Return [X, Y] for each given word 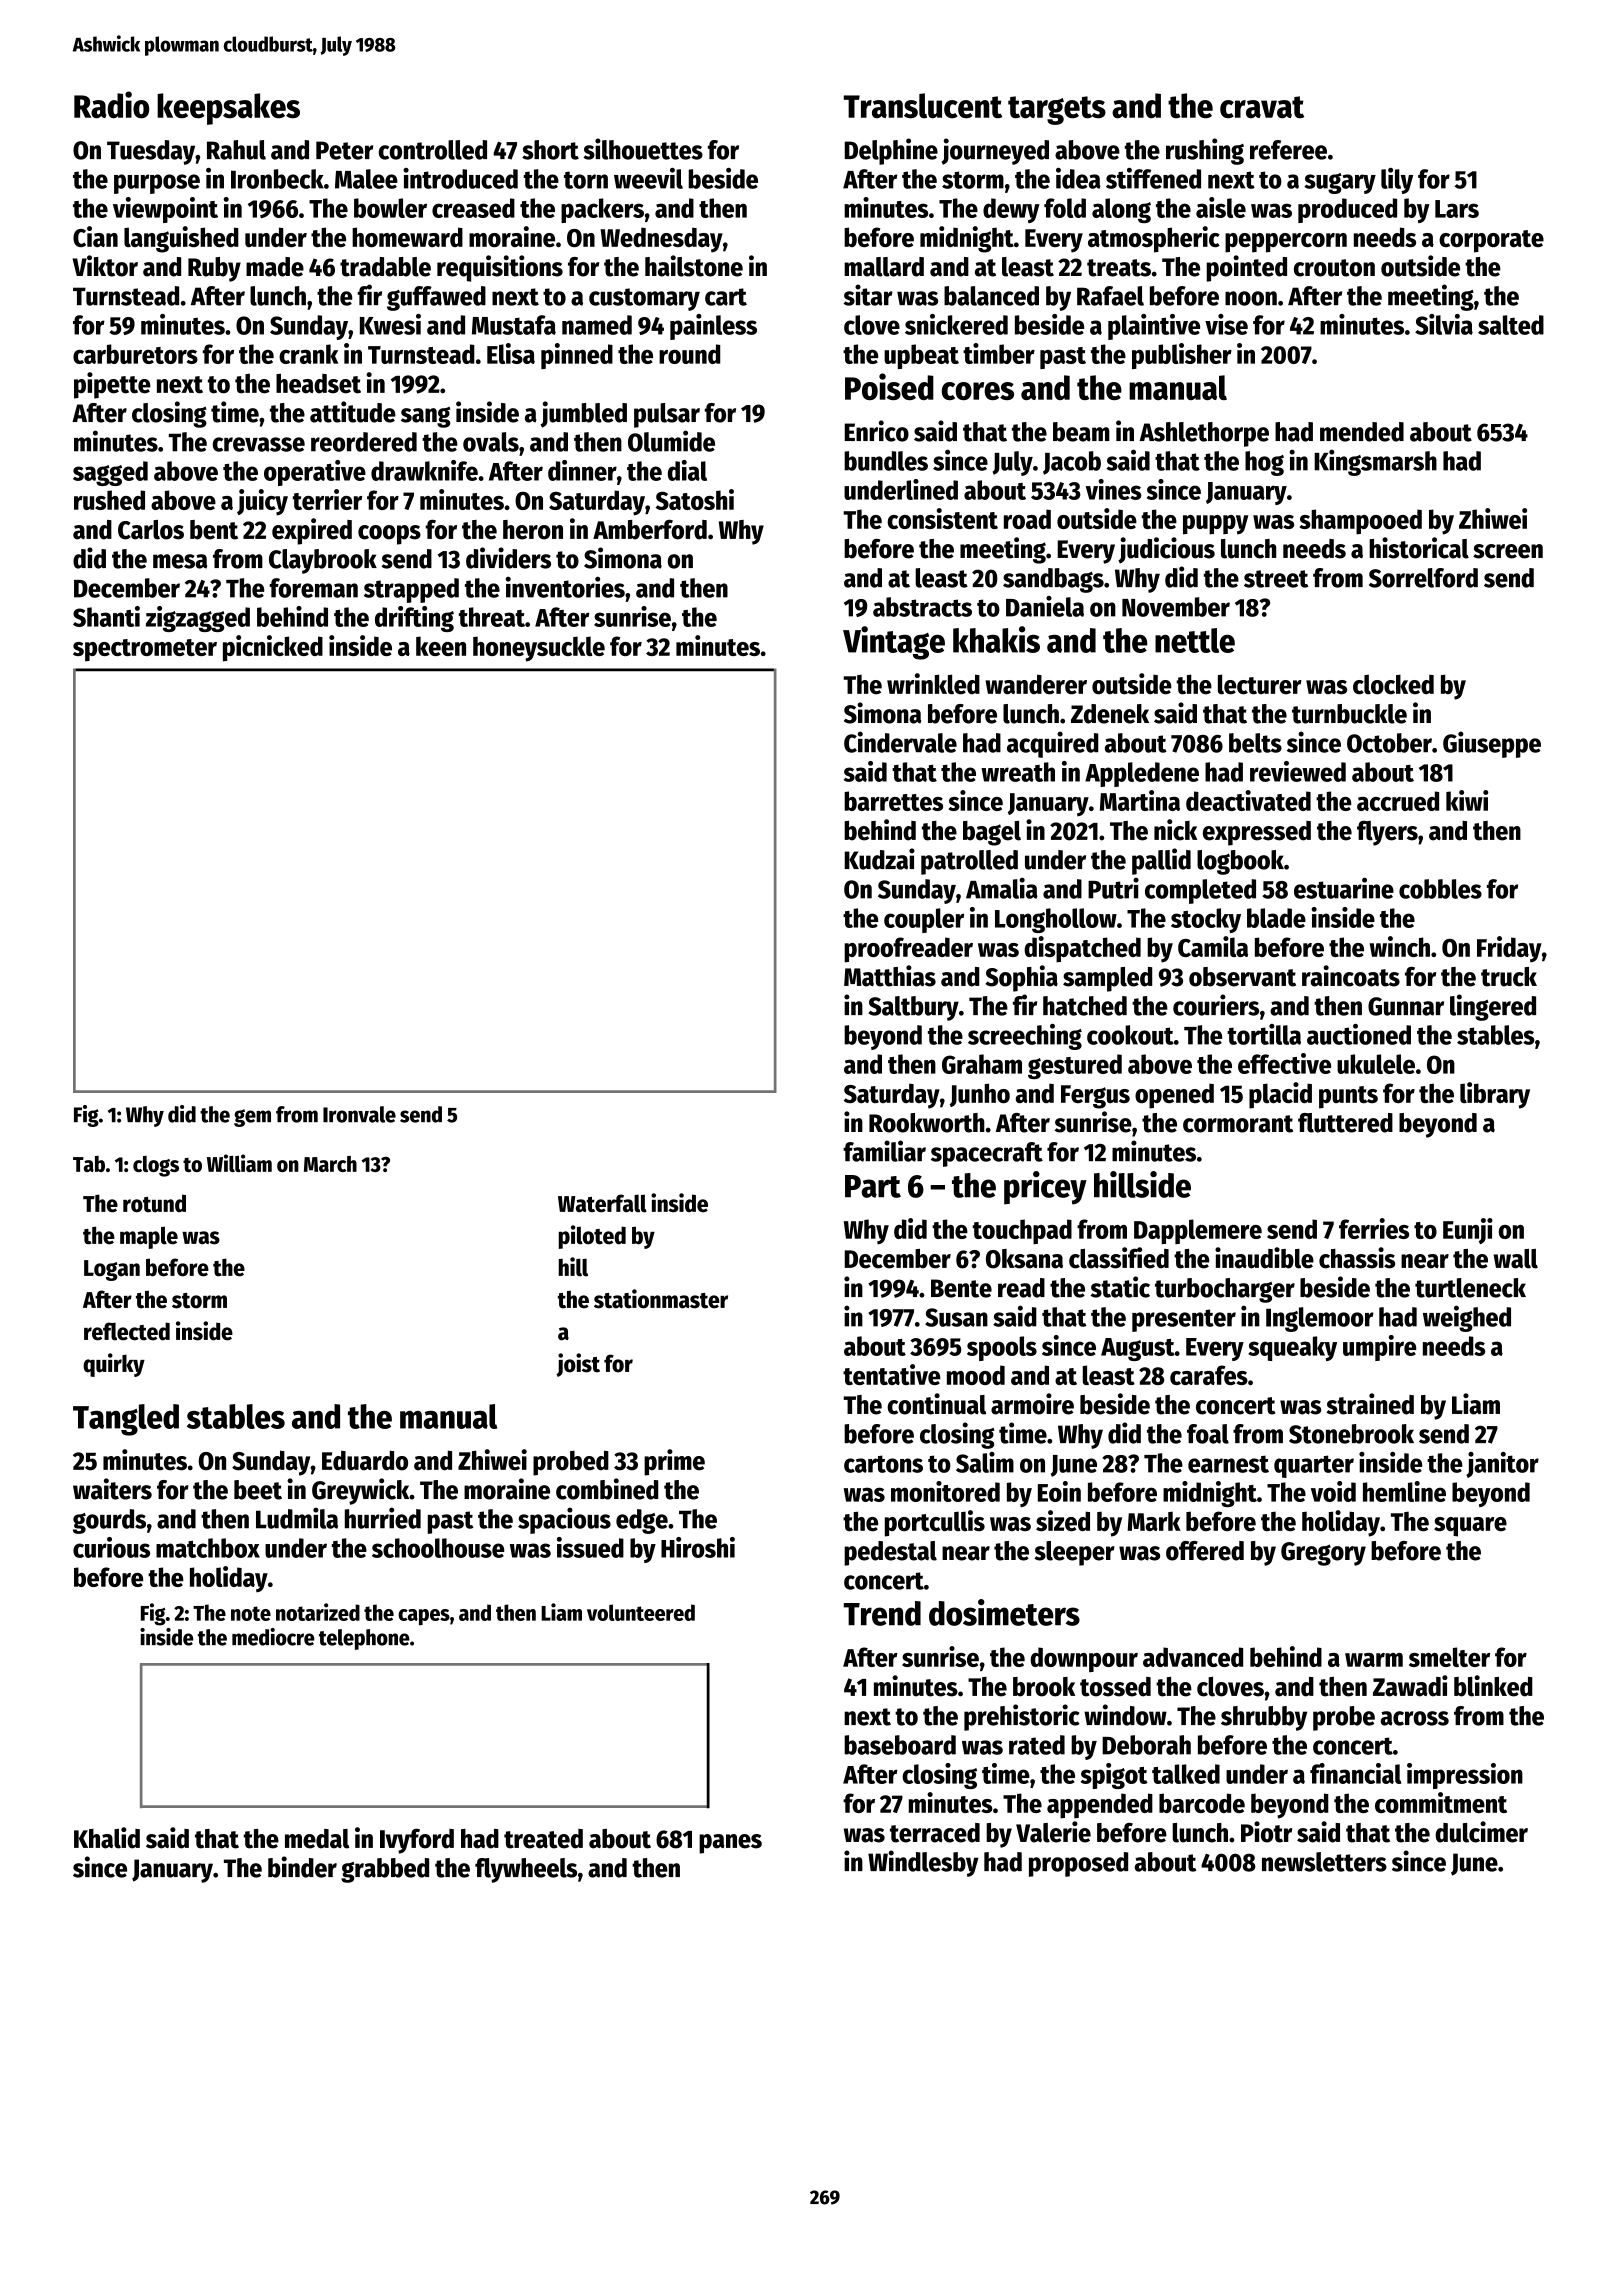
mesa [180, 561]
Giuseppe [1492, 744]
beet [258, 1490]
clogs [156, 1166]
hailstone [694, 266]
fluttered [1345, 1123]
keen [441, 646]
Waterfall [602, 1203]
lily [1397, 181]
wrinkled [933, 684]
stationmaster [661, 1299]
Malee [366, 179]
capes [424, 1617]
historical [1419, 548]
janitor [1502, 1465]
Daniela [1045, 606]
